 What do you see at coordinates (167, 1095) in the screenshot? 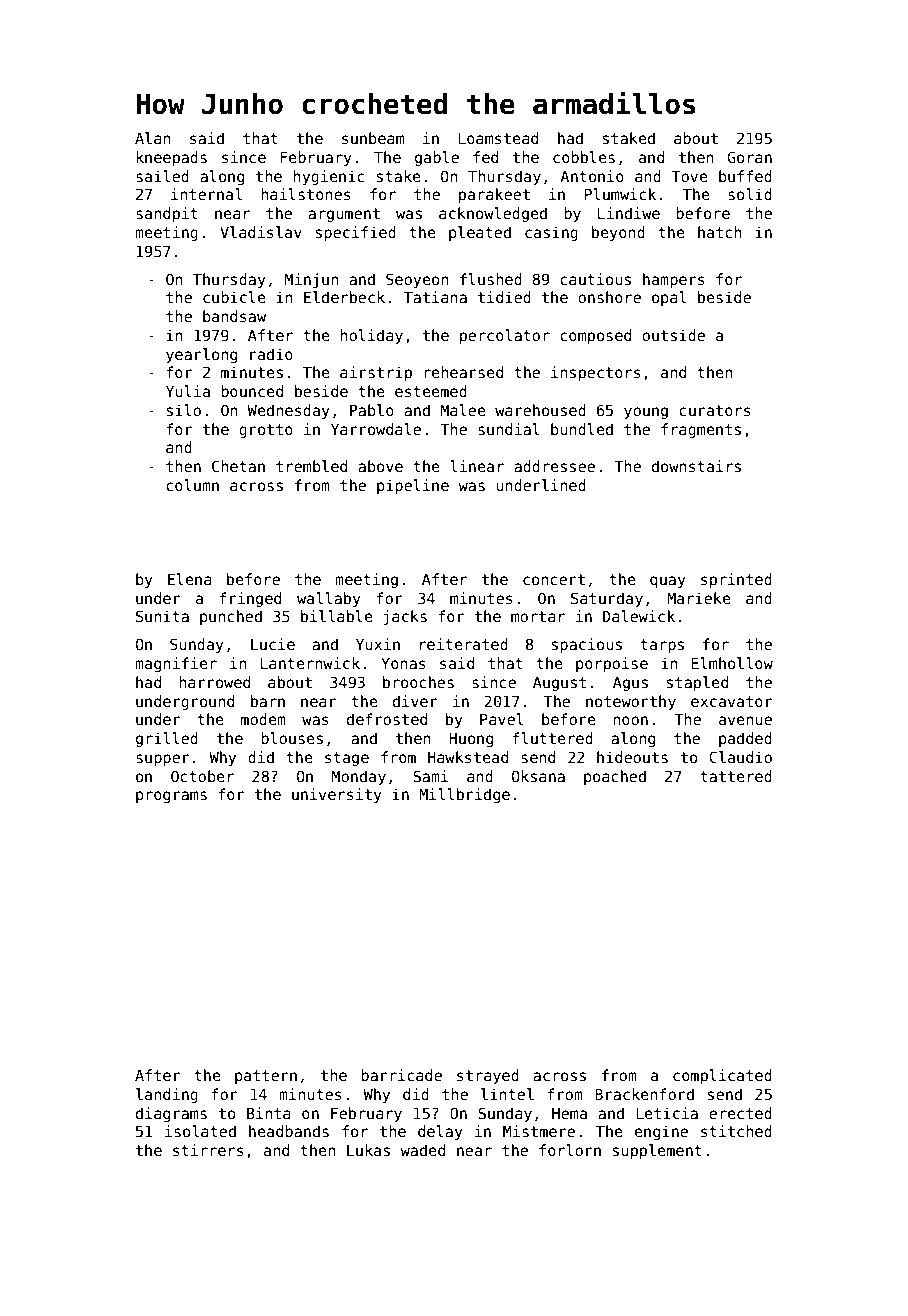
I see `landing` at bounding box center [167, 1095].
